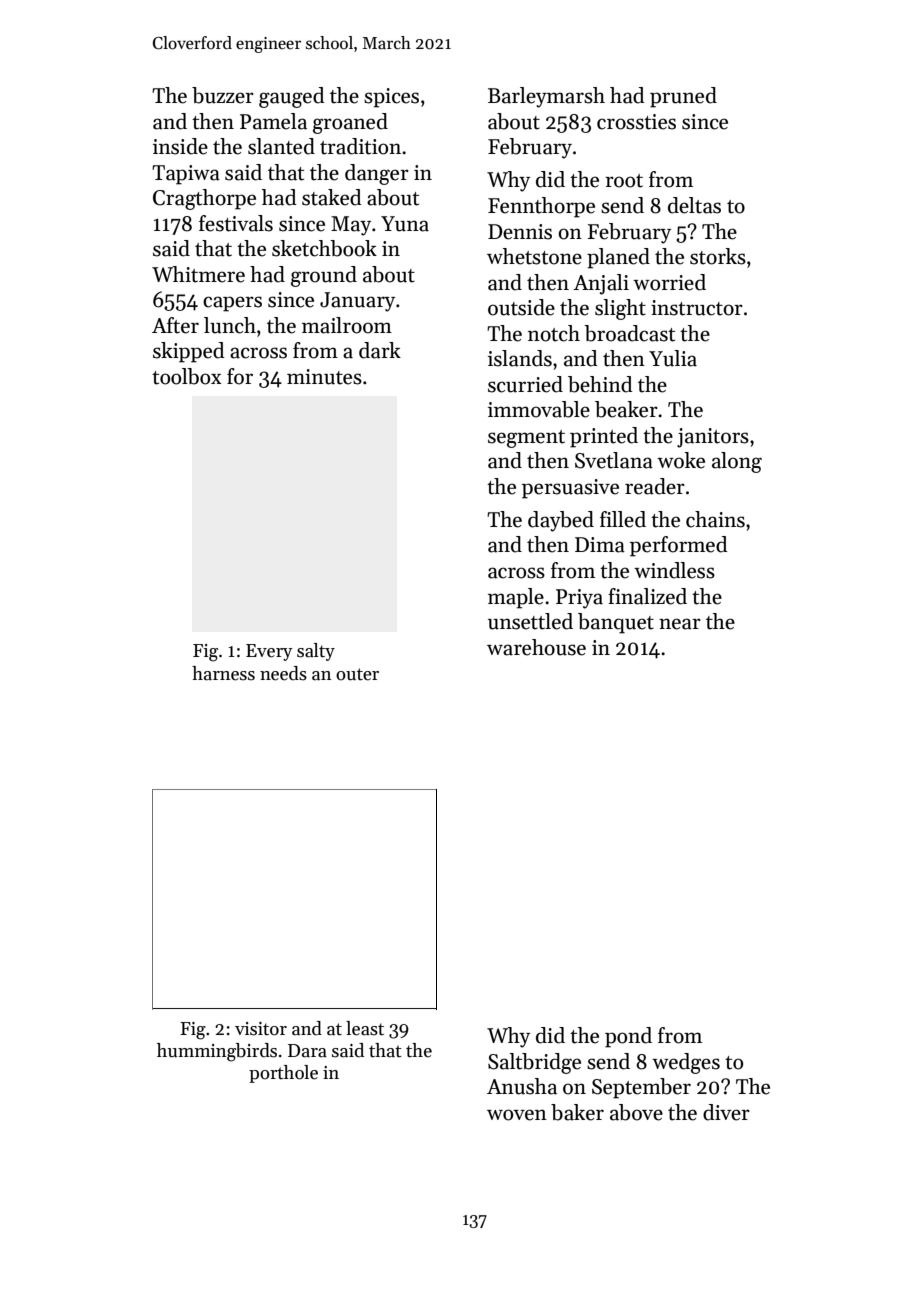 Image resolution: width=924 pixels, height=1311 pixels. I want to click on ground, so click(324, 276).
